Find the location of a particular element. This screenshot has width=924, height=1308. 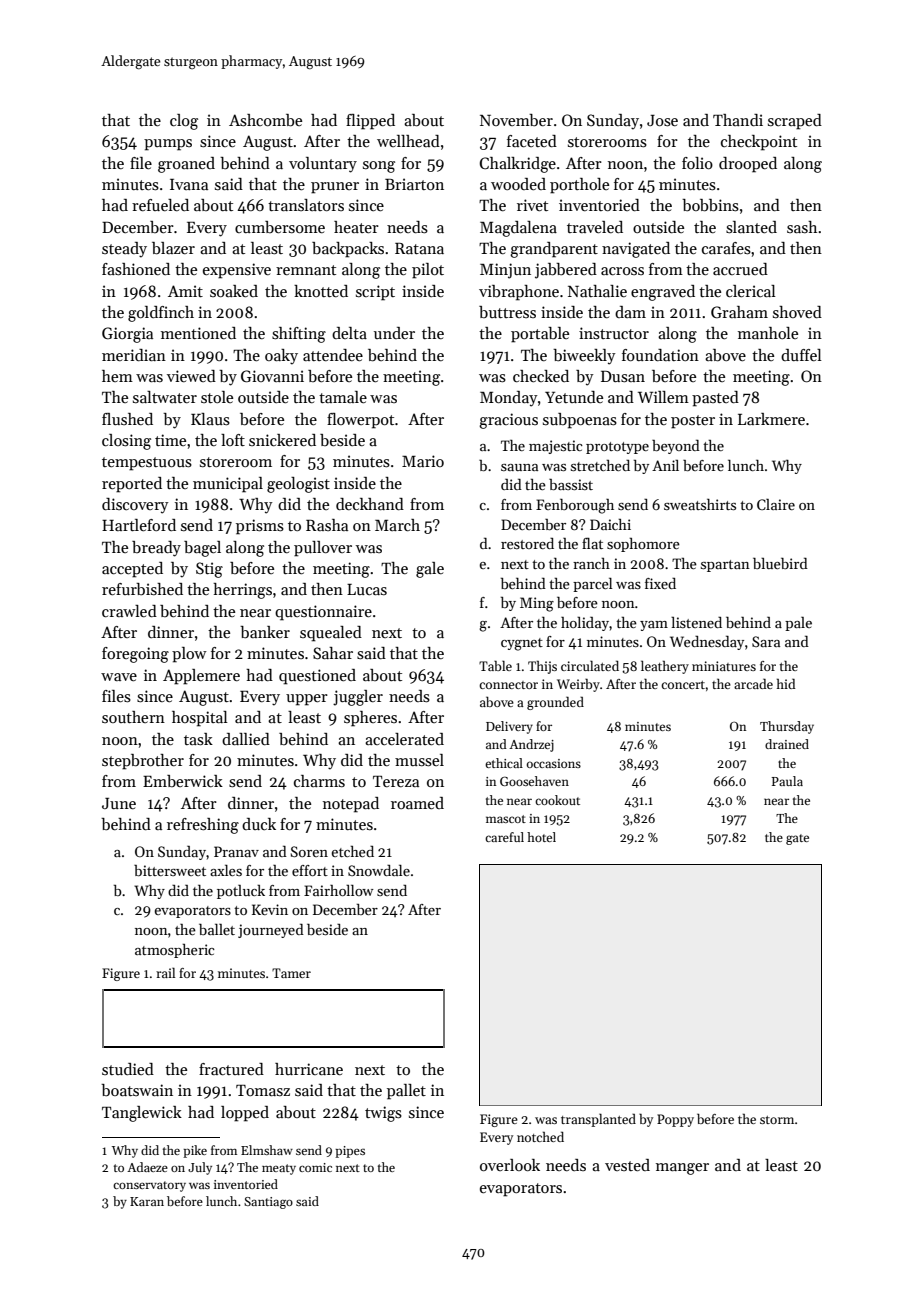

duck is located at coordinates (259, 824).
